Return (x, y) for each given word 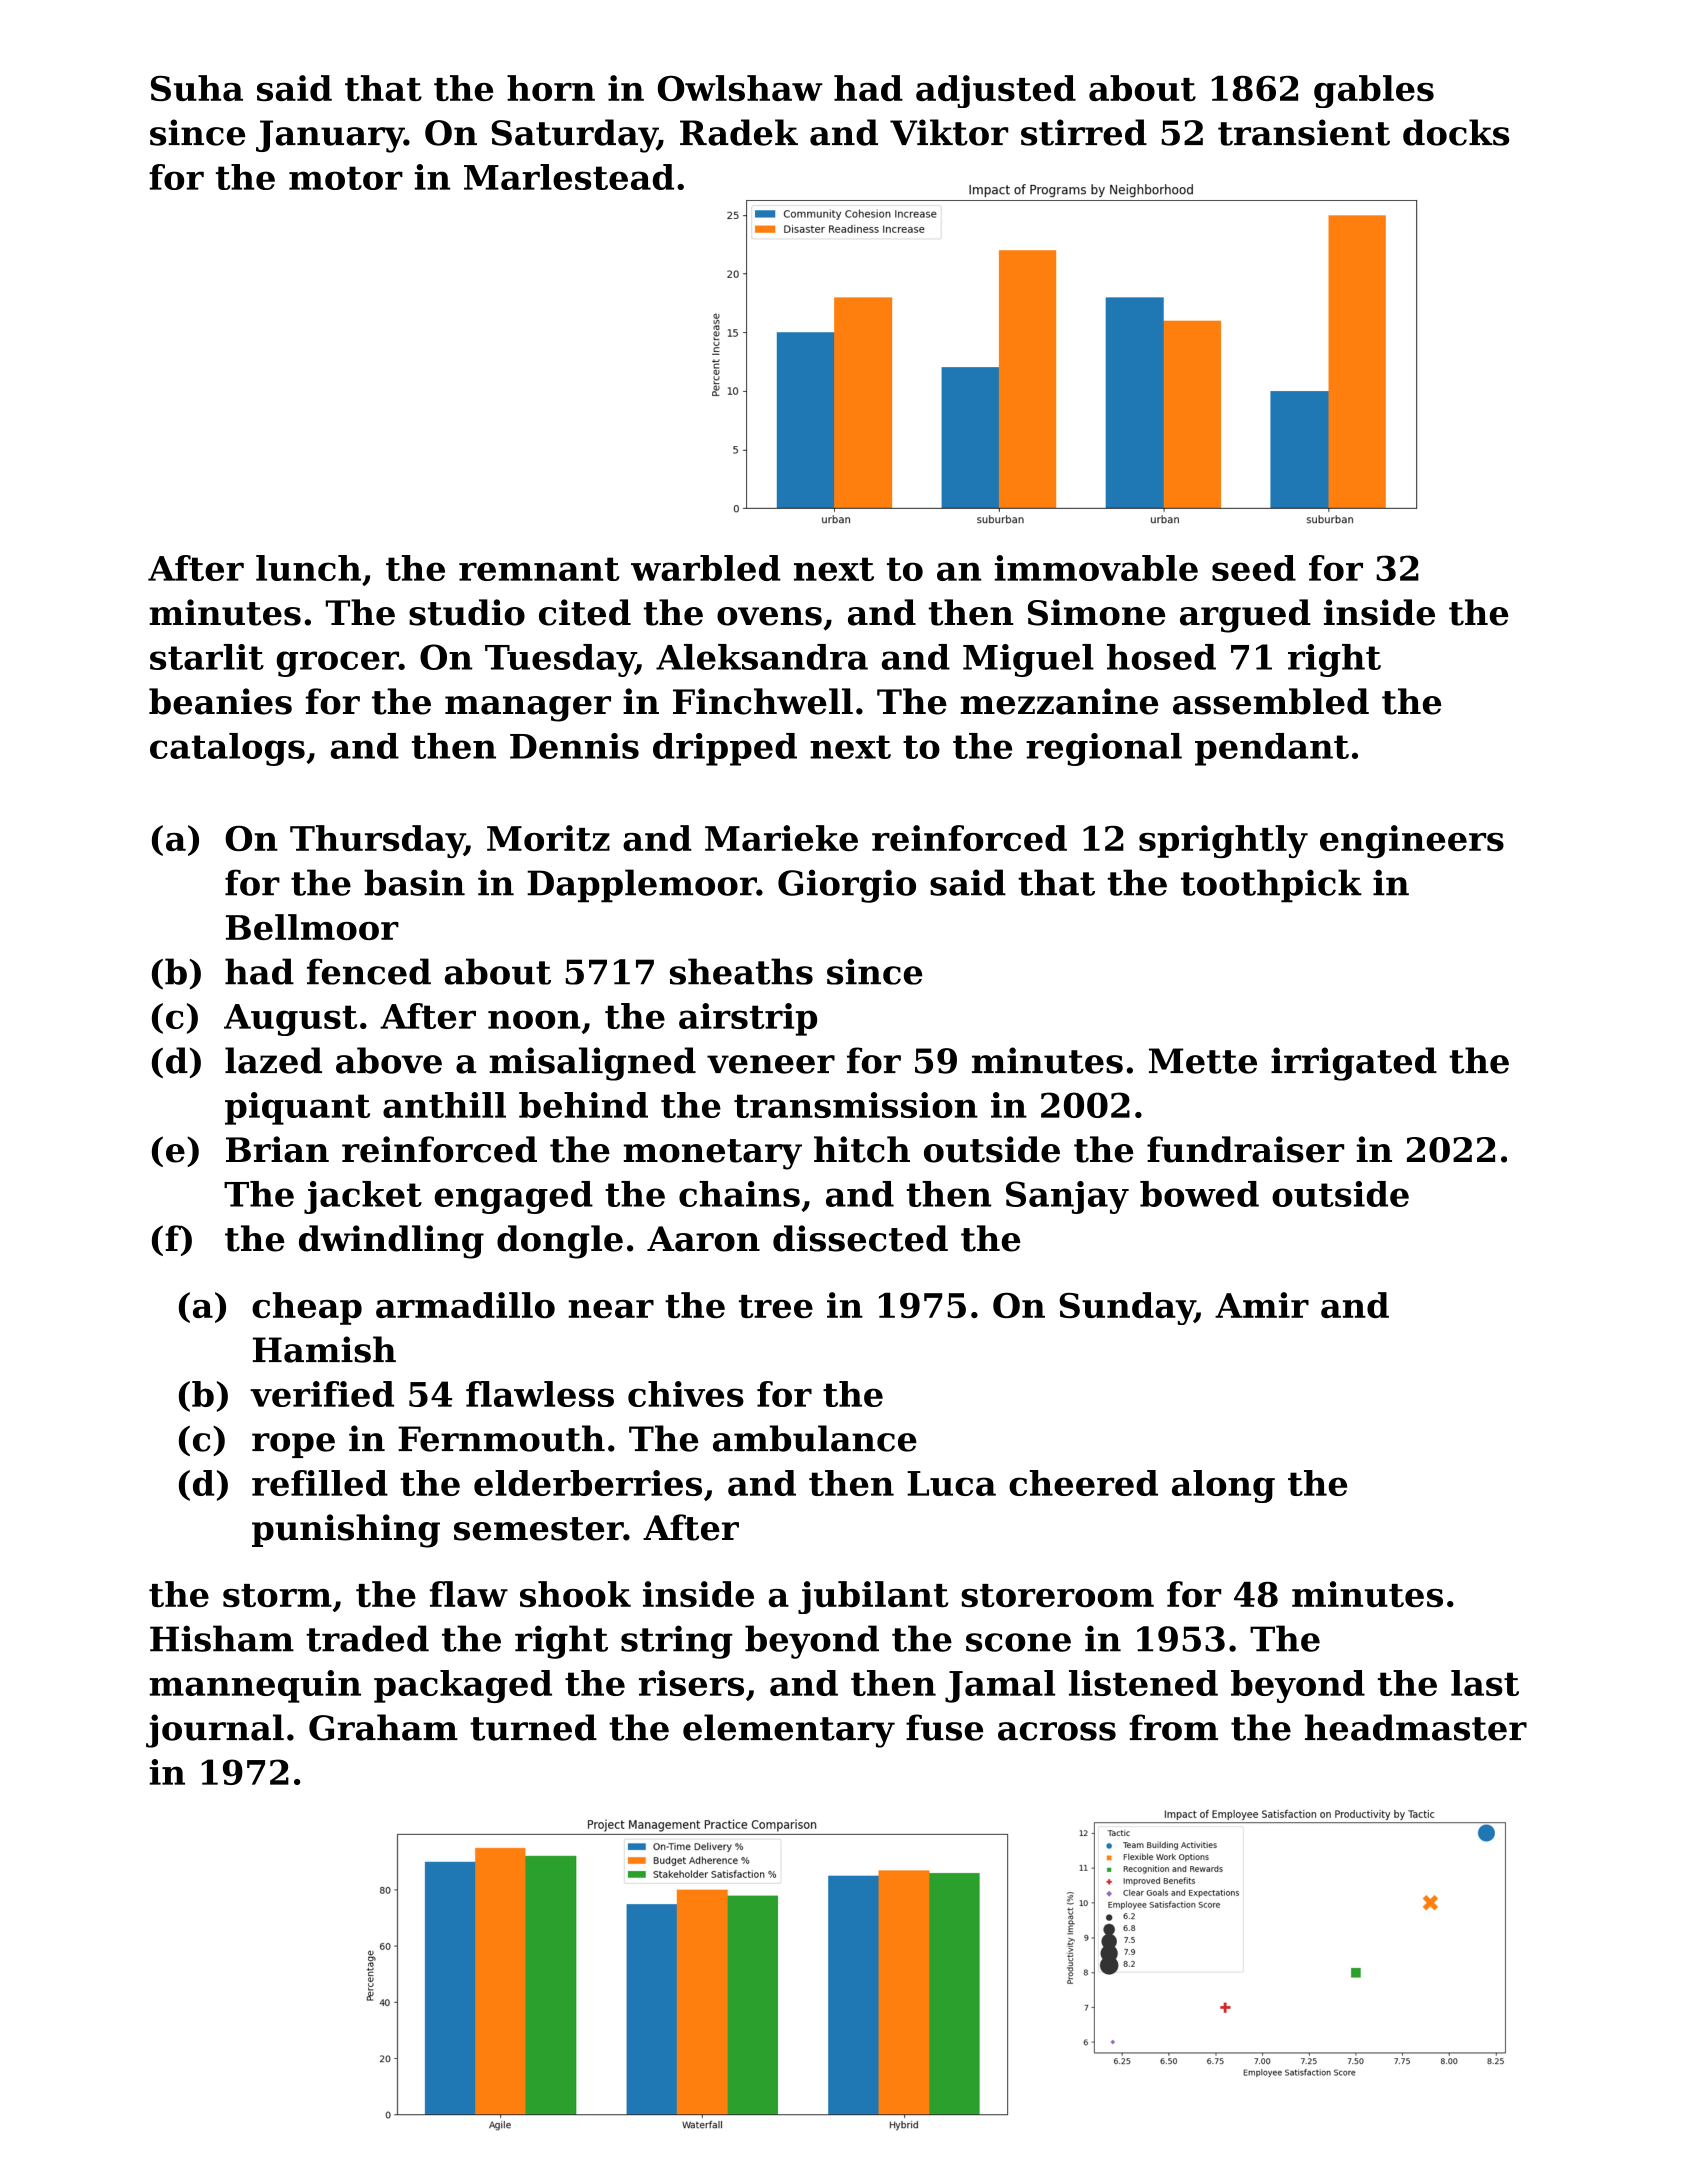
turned (533, 1727)
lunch (308, 568)
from (1173, 1727)
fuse (944, 1727)
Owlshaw (740, 88)
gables (1374, 91)
